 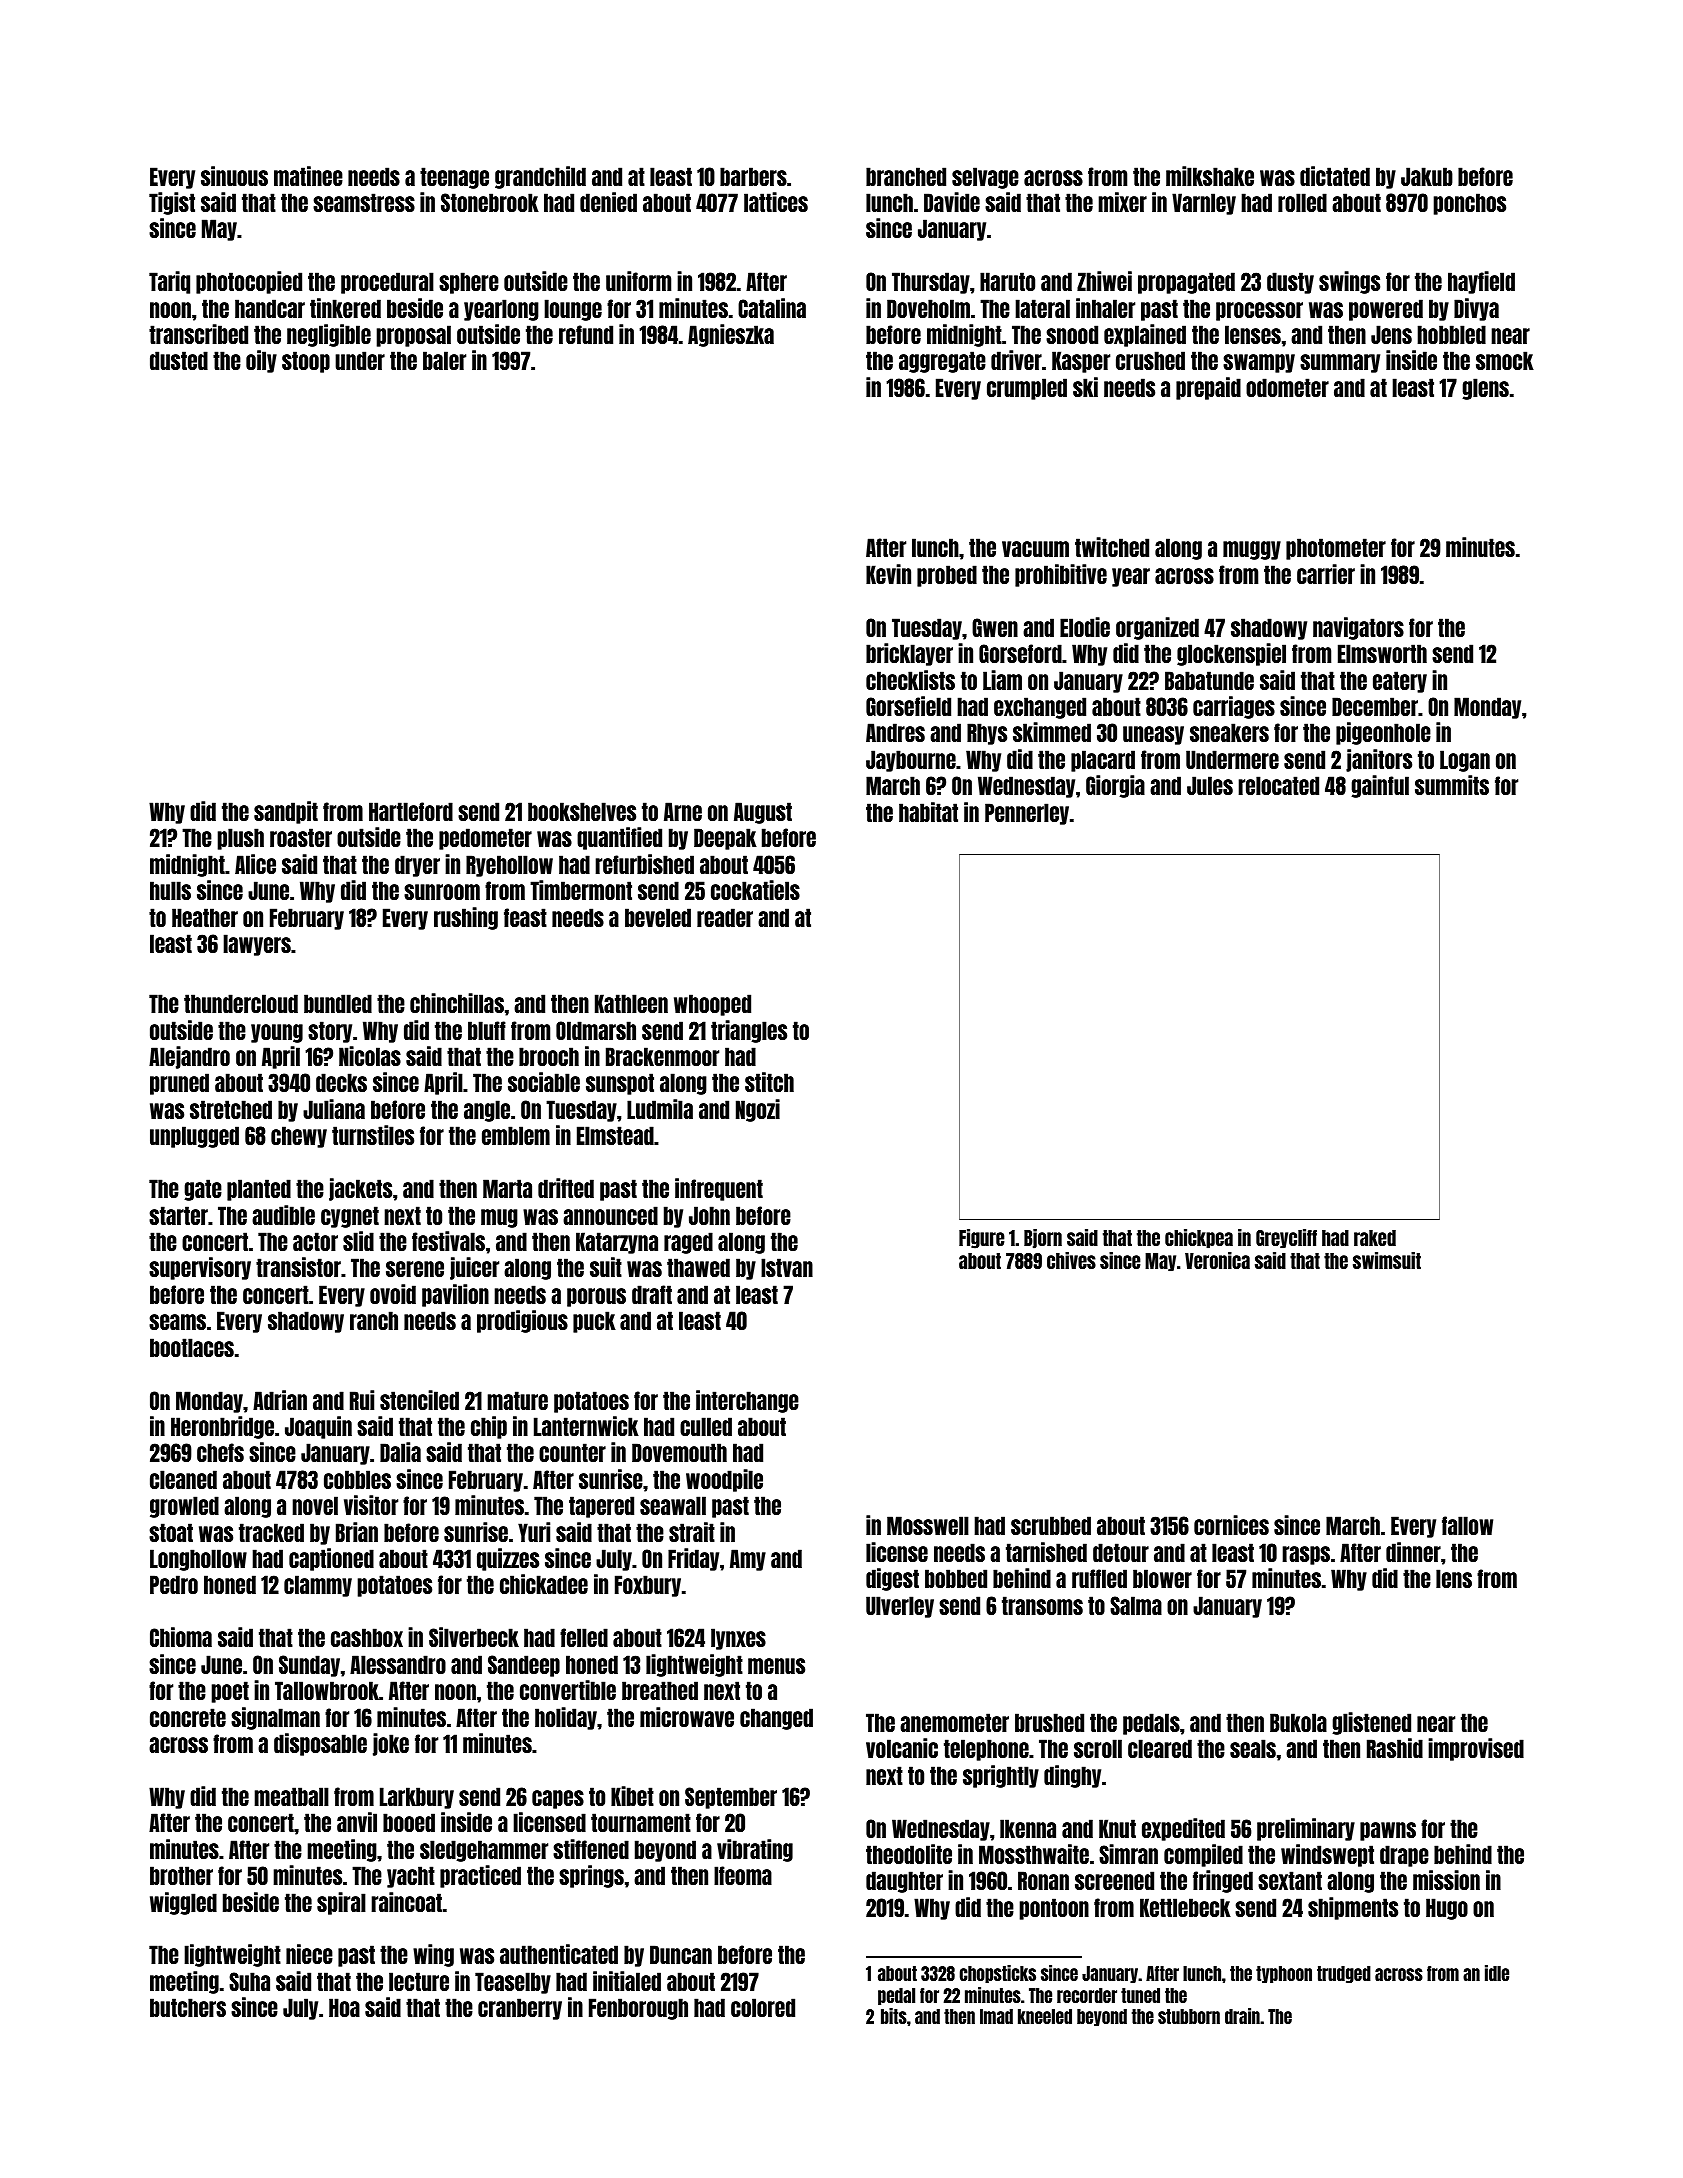 I want to click on interchange, so click(x=747, y=1401).
